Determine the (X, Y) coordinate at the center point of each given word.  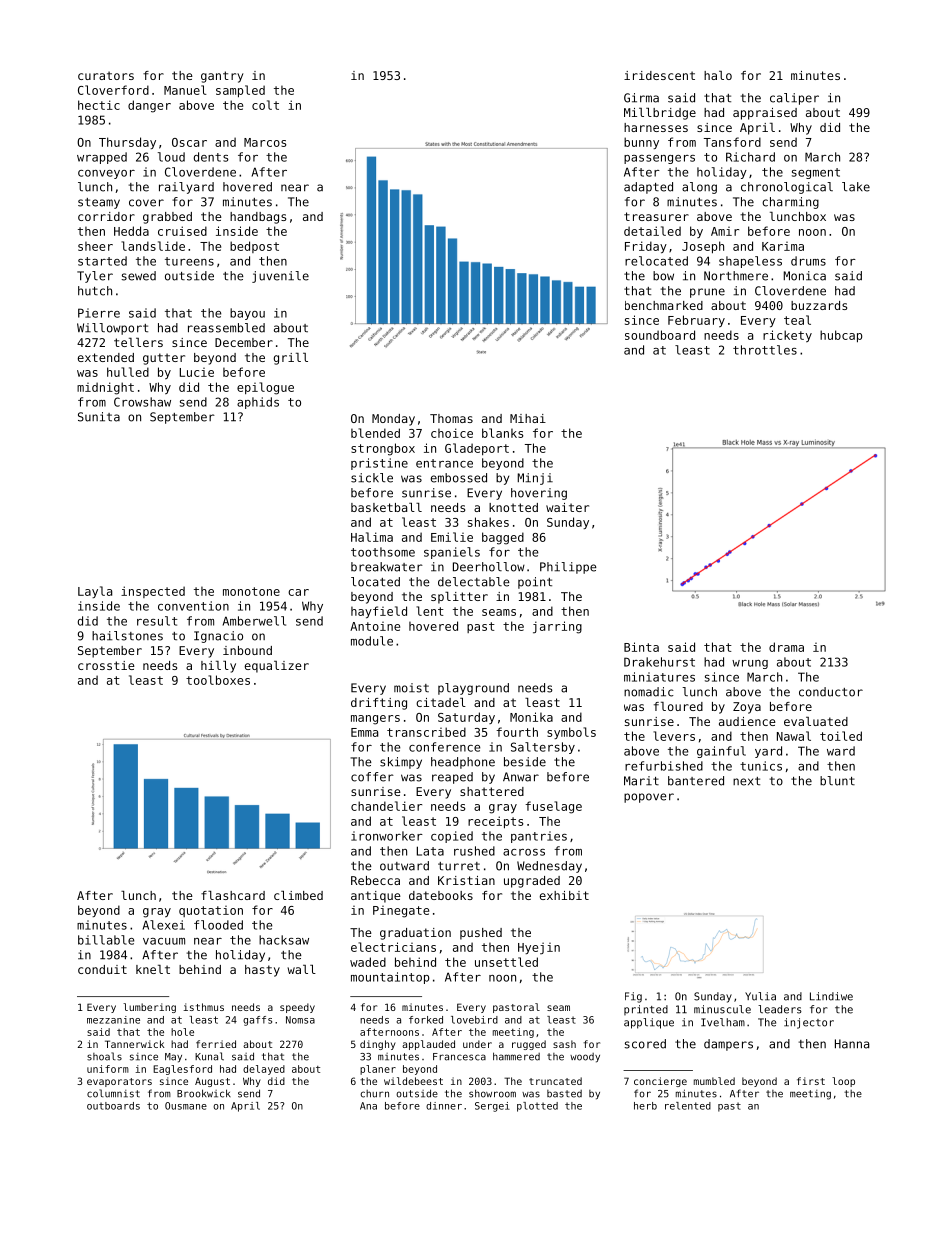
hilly (218, 667)
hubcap (841, 336)
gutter (164, 359)
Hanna (852, 1044)
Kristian (466, 880)
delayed (264, 1070)
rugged (529, 1045)
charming (790, 203)
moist (411, 688)
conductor (831, 692)
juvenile (280, 277)
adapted (648, 188)
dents (211, 157)
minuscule (722, 1009)
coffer (372, 777)
